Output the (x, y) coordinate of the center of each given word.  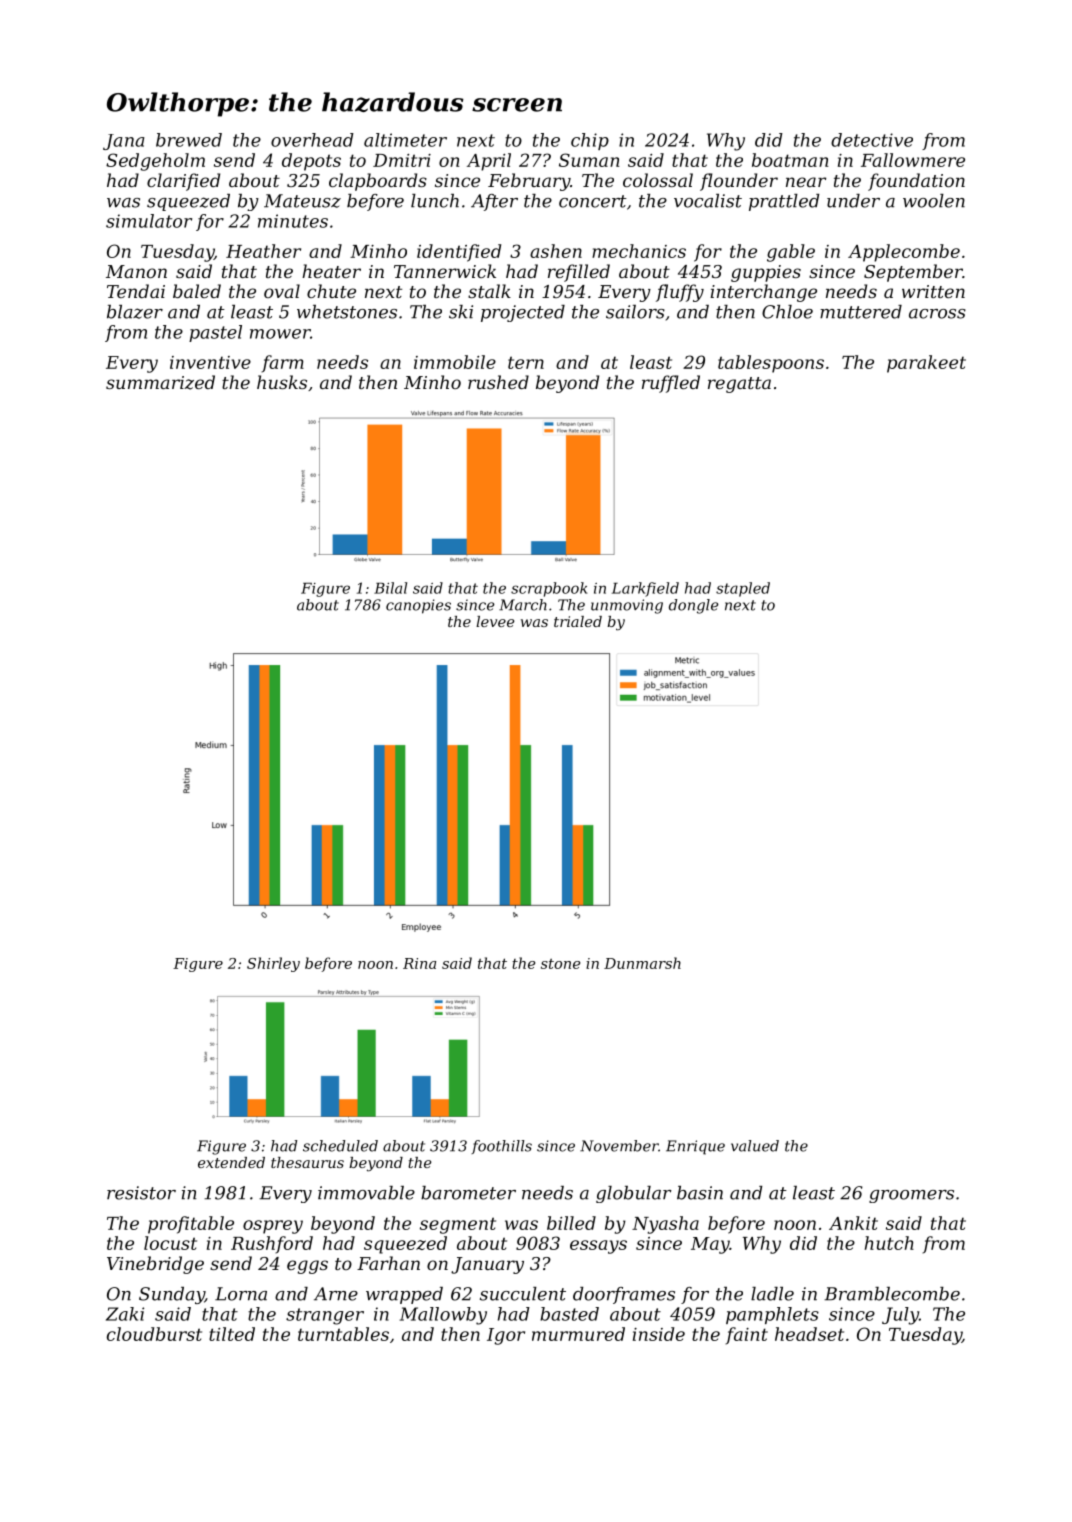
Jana (123, 142)
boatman (790, 160)
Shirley (273, 964)
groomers (911, 1196)
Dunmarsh (642, 963)
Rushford (272, 1245)
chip (590, 141)
